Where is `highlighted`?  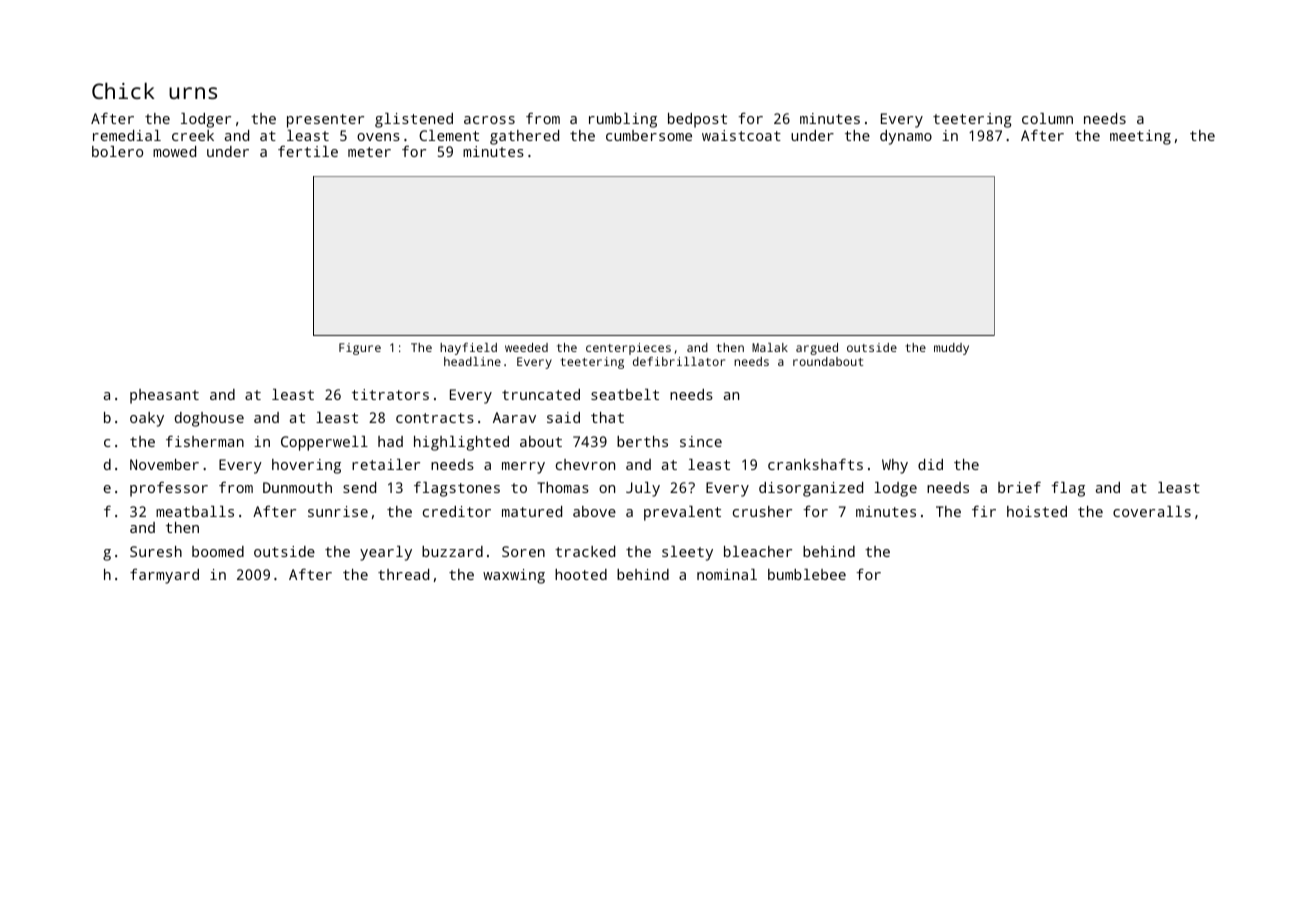
highlighted is located at coordinates (461, 443).
